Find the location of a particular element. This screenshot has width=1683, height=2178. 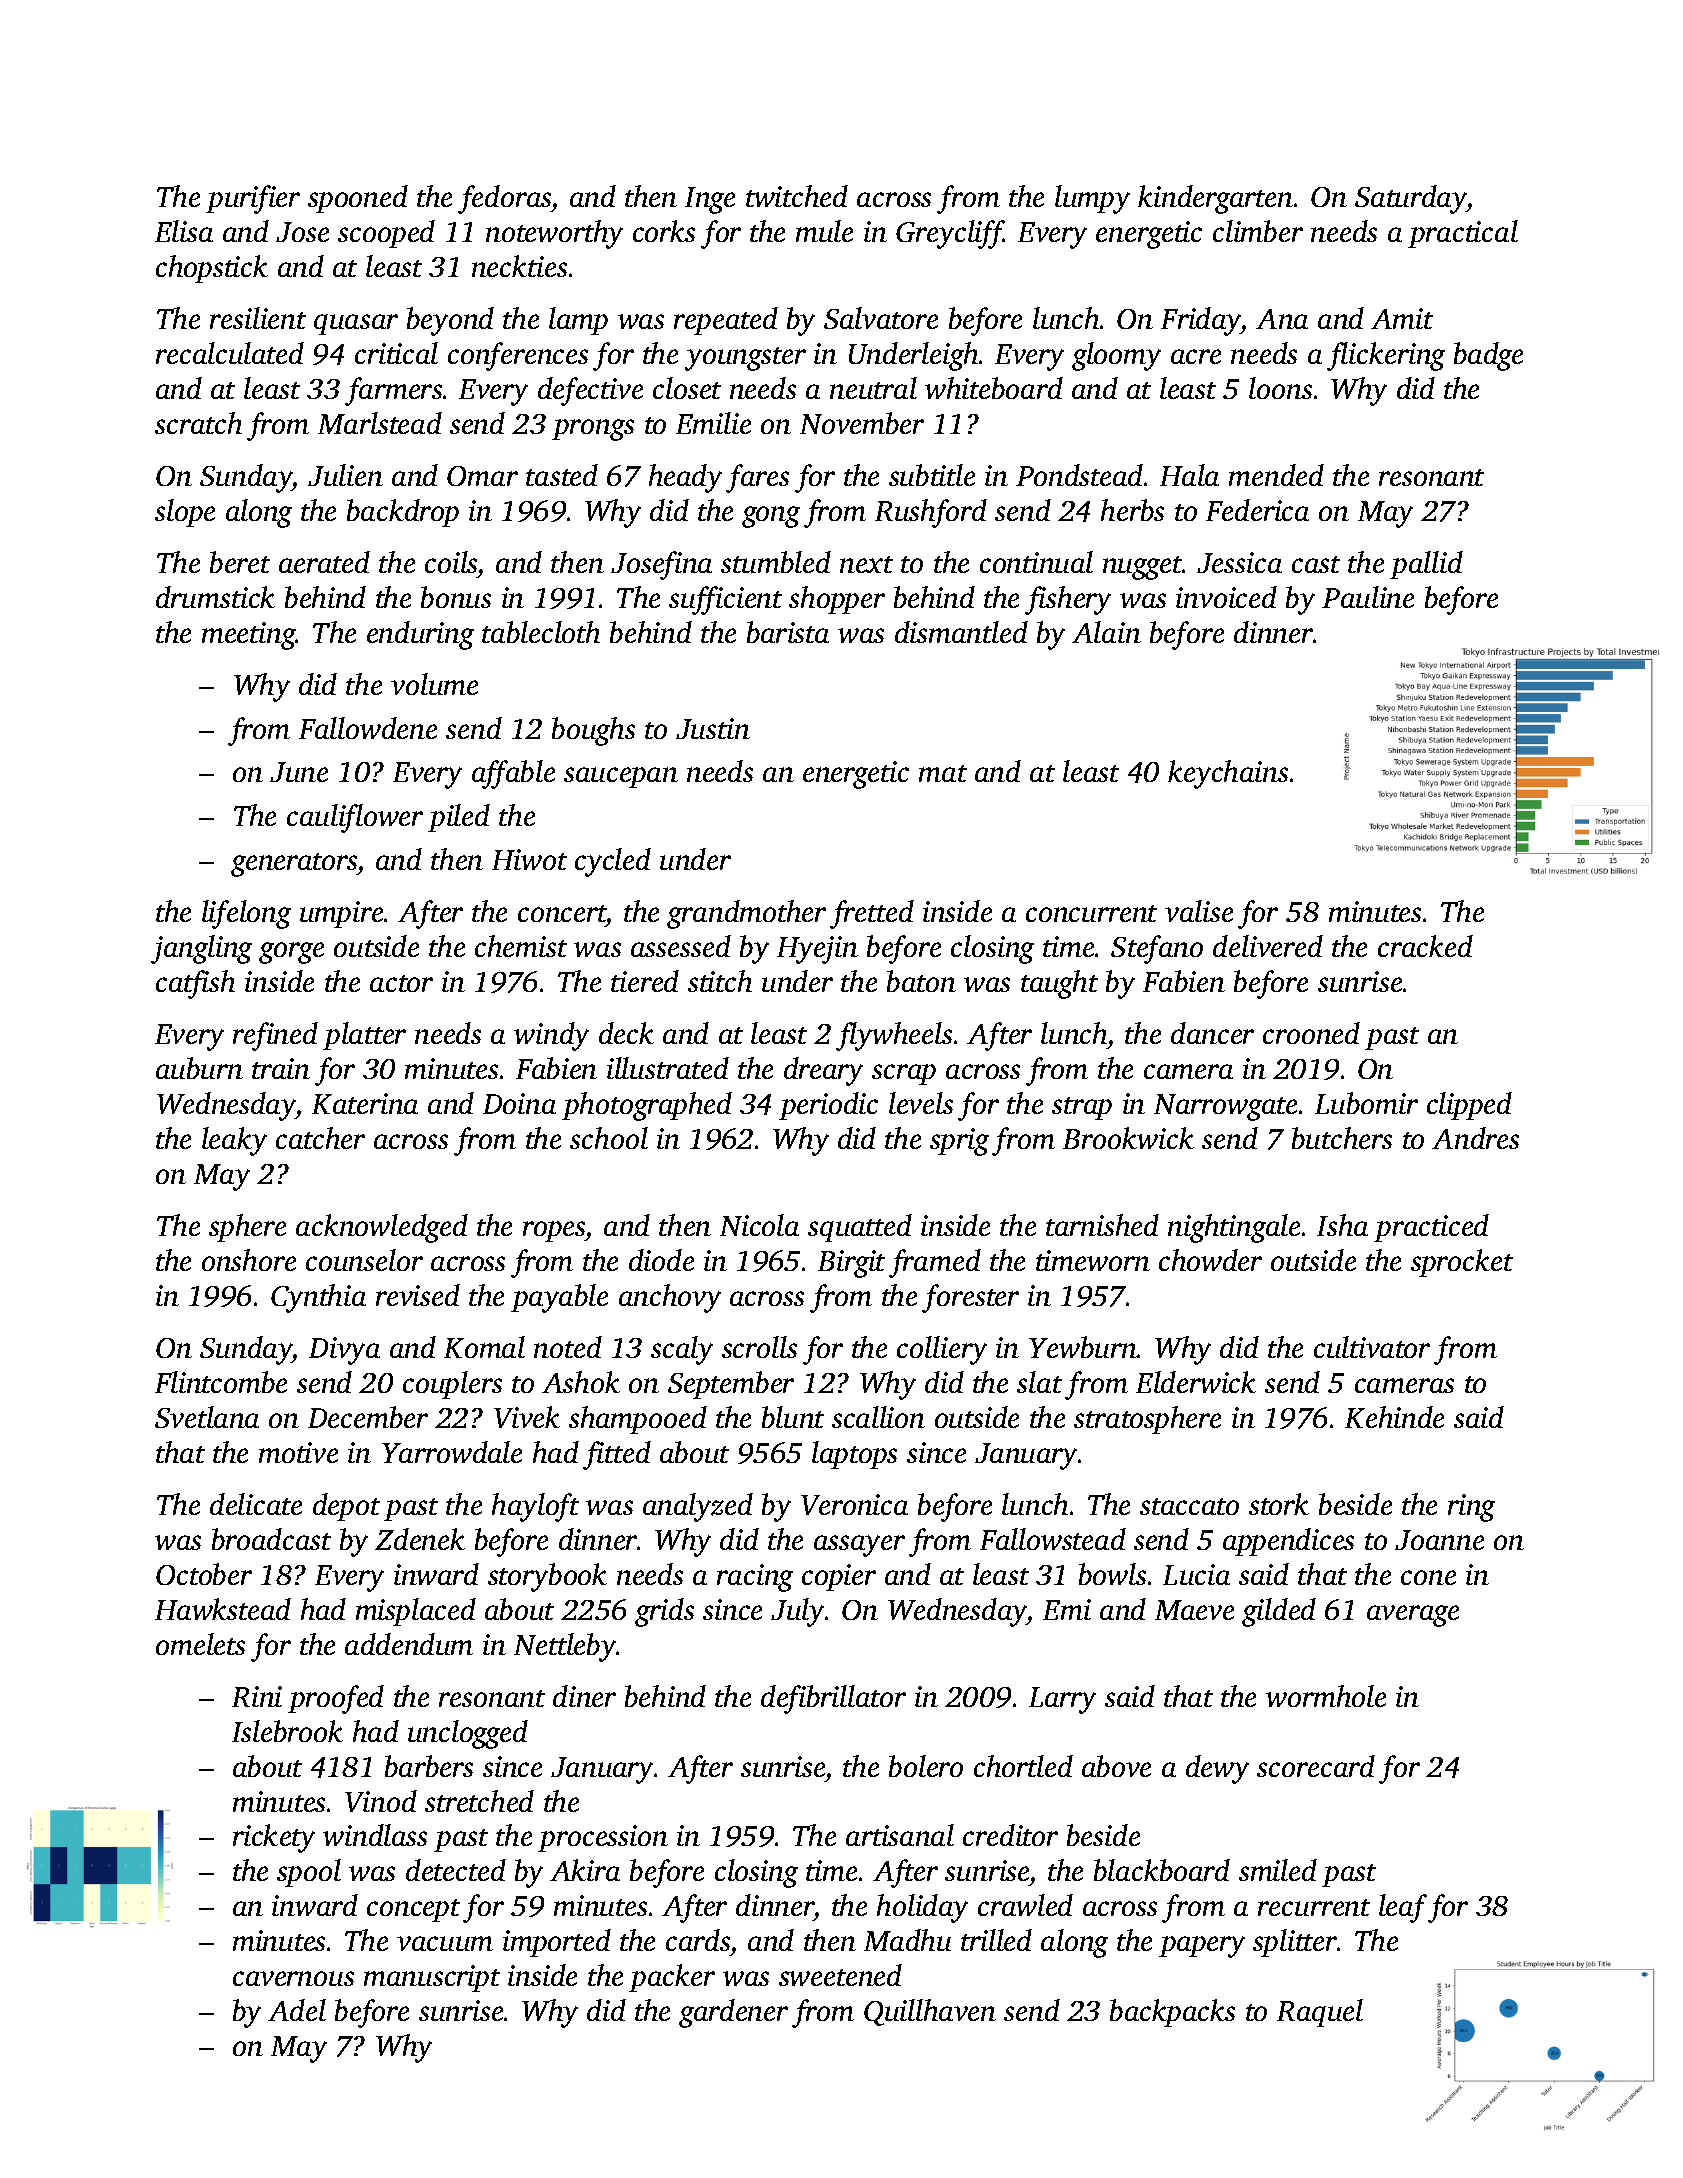

flywheels is located at coordinates (894, 1036).
